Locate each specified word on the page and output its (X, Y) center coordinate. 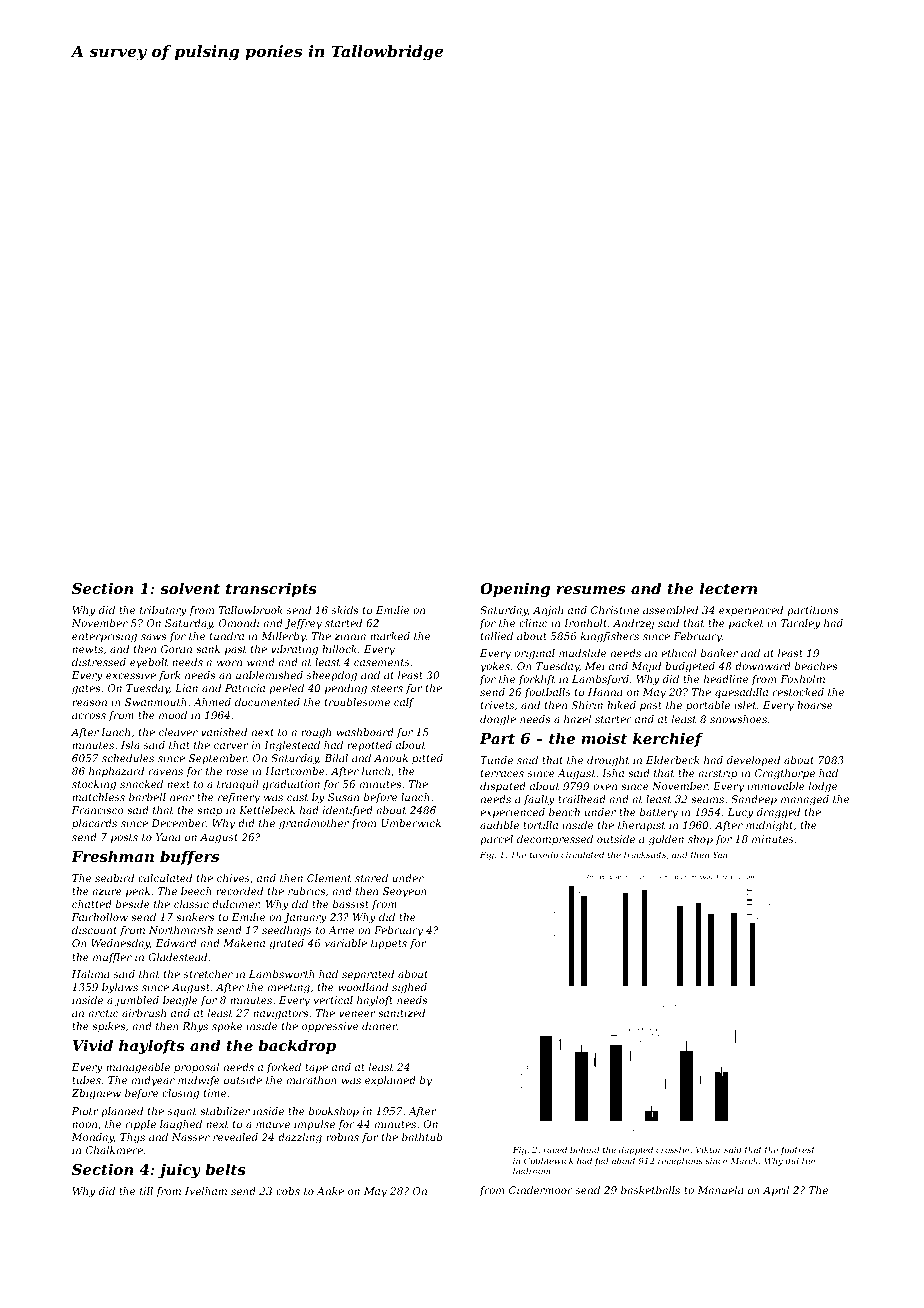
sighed (409, 988)
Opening (515, 590)
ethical (679, 653)
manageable (138, 1068)
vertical (333, 1000)
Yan (720, 855)
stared (371, 878)
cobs (288, 1191)
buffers (189, 857)
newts (87, 649)
